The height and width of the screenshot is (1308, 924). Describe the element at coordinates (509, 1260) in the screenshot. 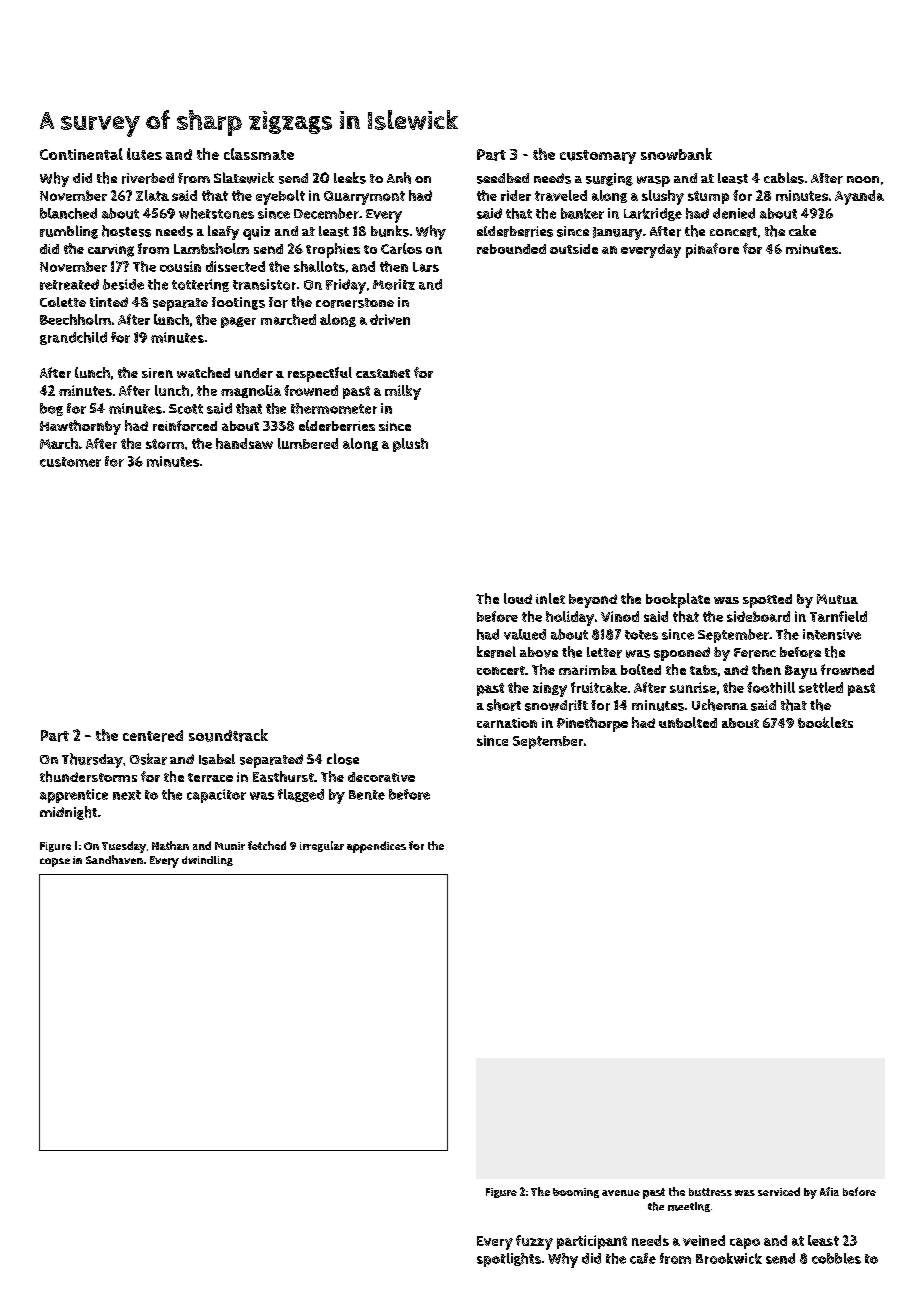

I see `spotlights` at that location.
